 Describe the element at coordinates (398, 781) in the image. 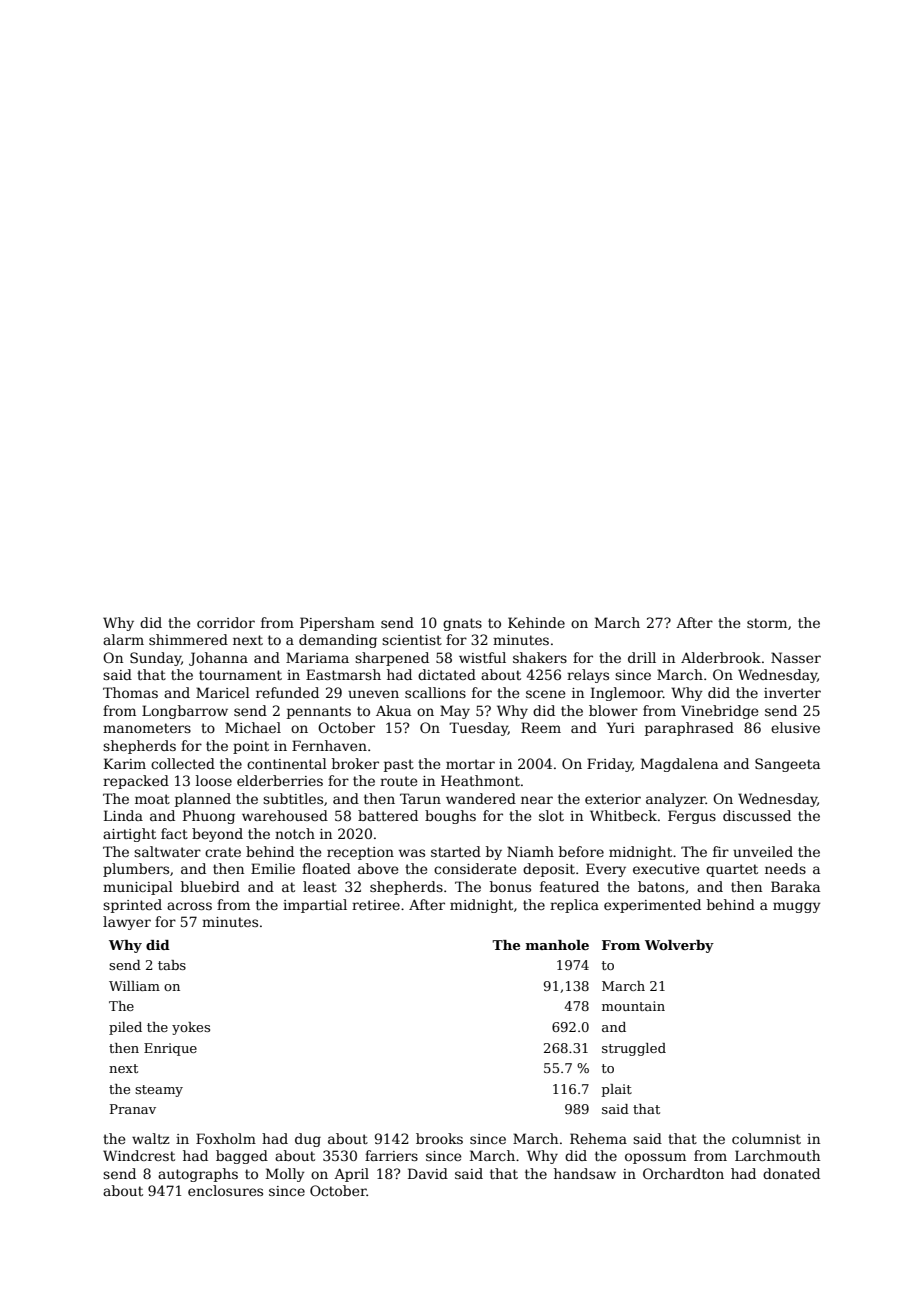

I see `route` at that location.
